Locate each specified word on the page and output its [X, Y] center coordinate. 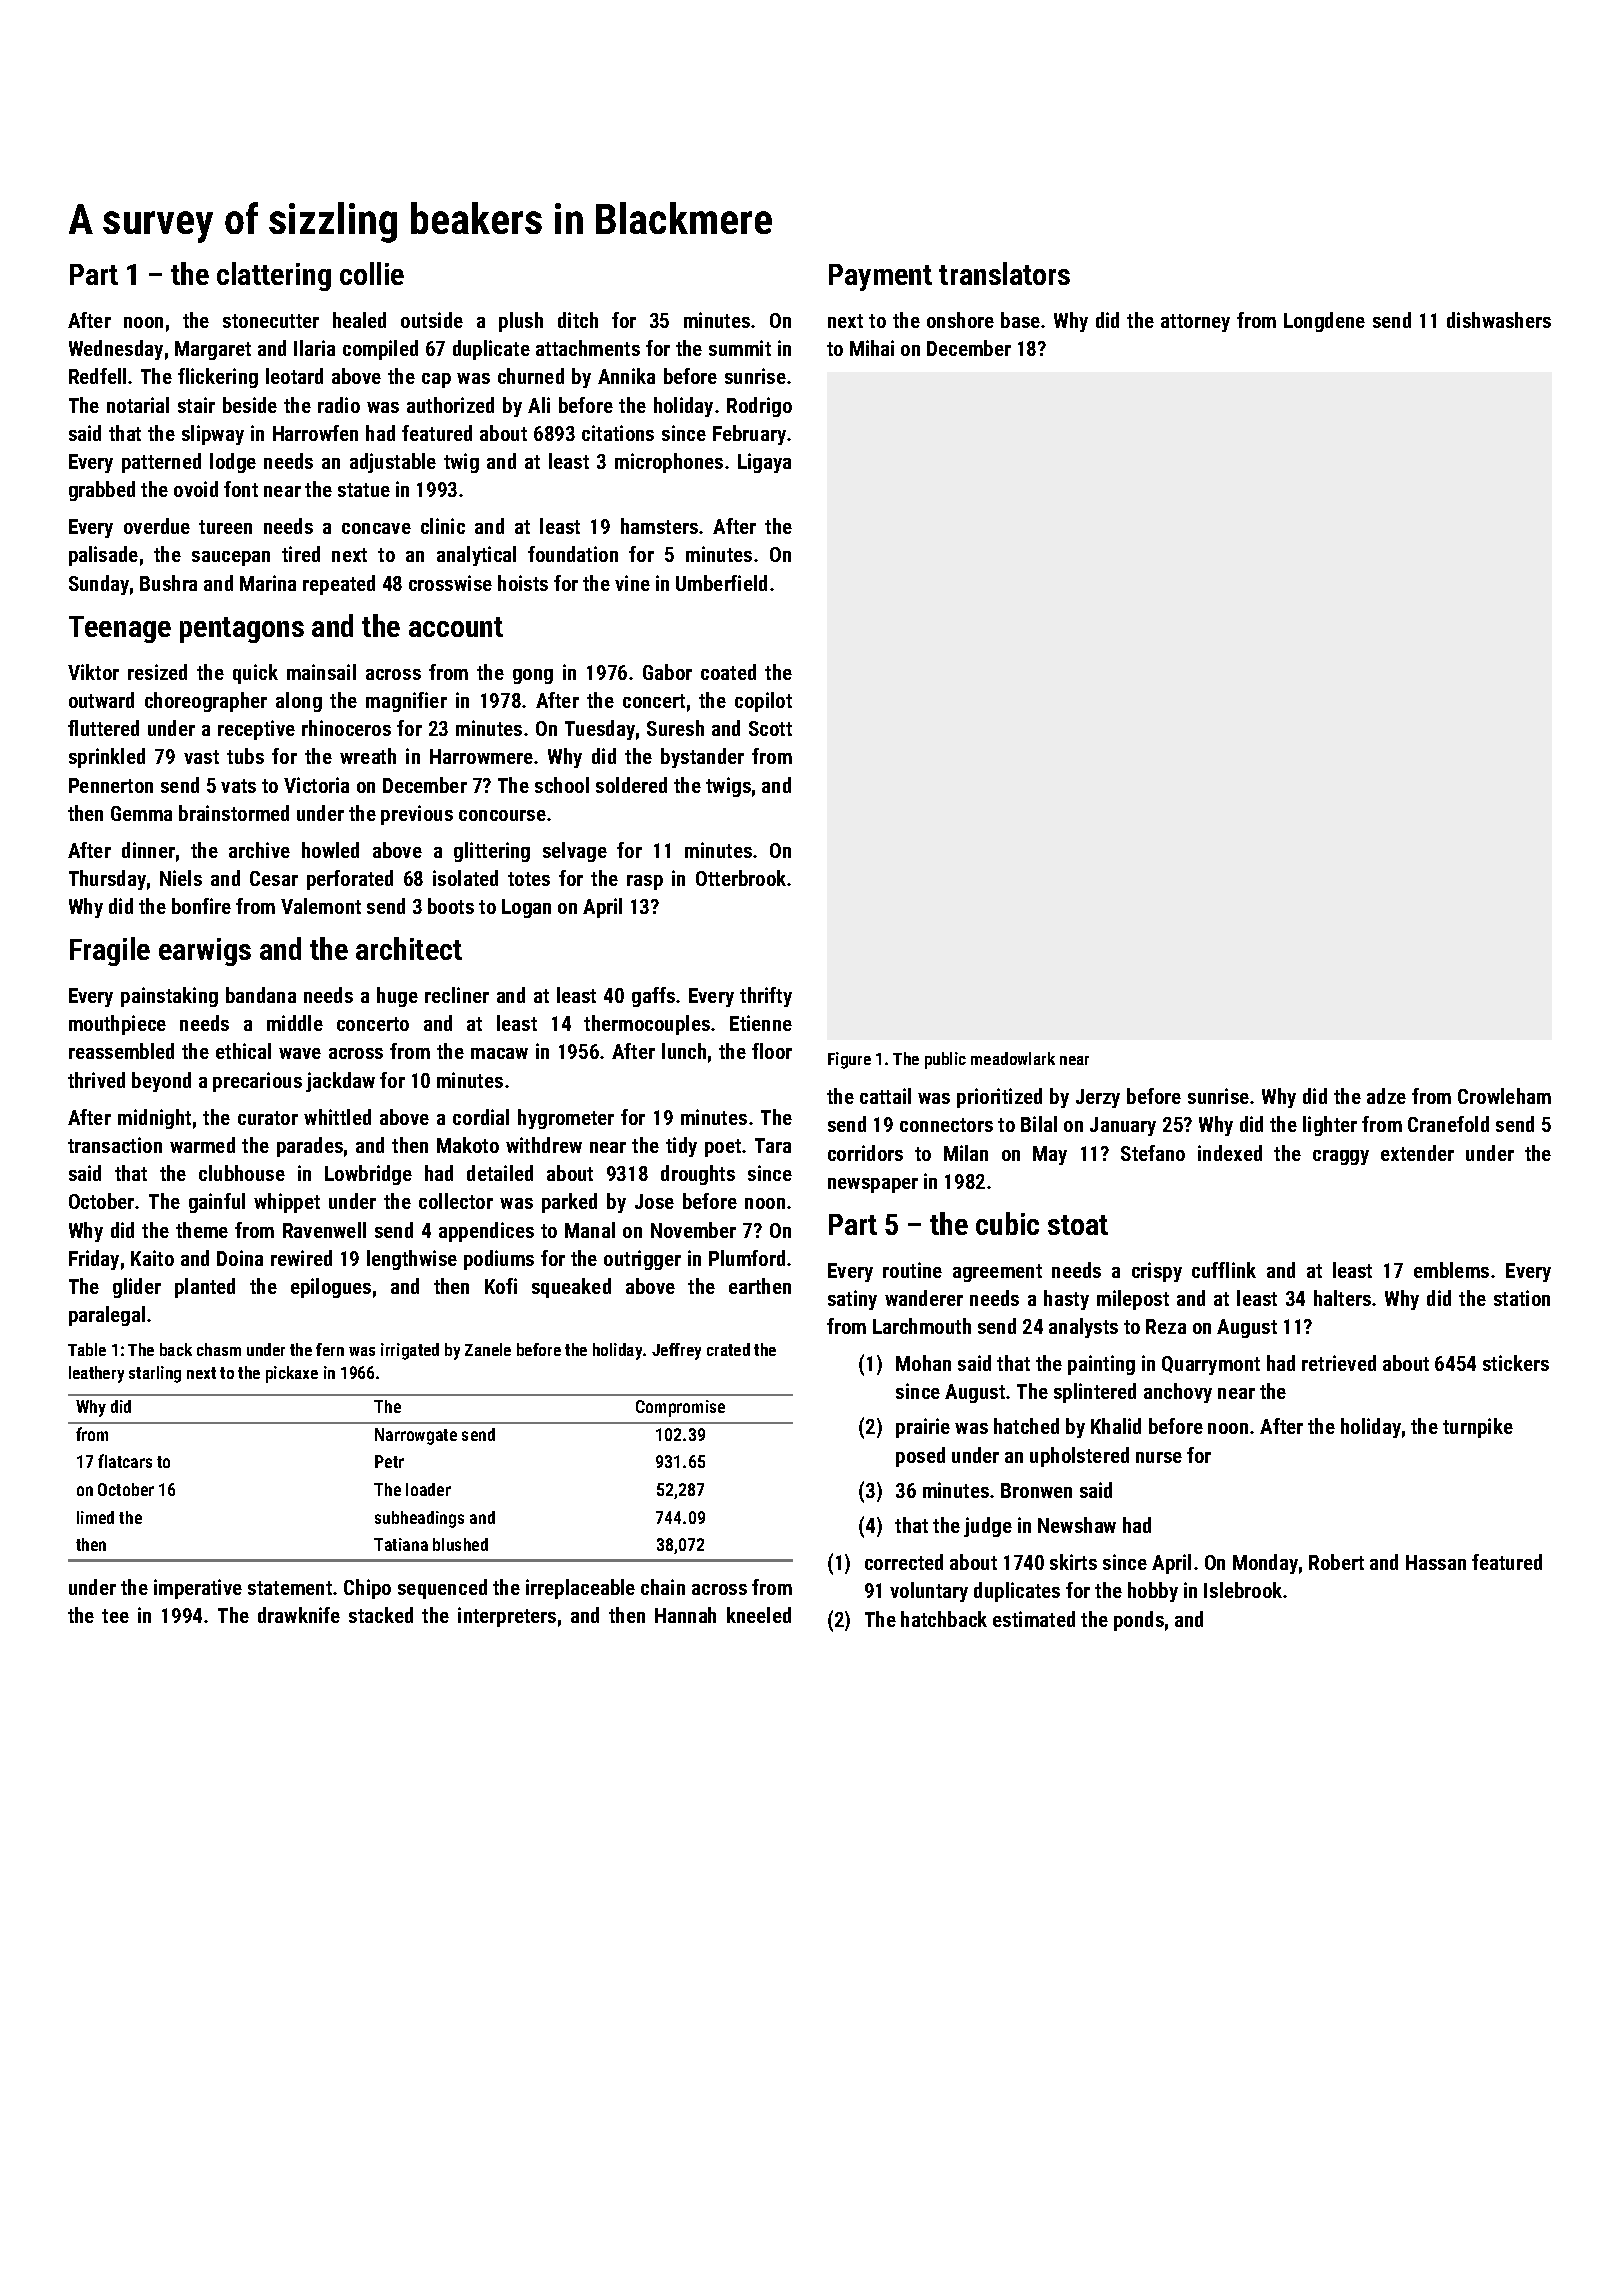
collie [372, 273]
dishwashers [1499, 320]
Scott [770, 728]
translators [1004, 273]
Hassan [1436, 1562]
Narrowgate [416, 1436]
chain [663, 1587]
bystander [702, 758]
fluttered [103, 728]
